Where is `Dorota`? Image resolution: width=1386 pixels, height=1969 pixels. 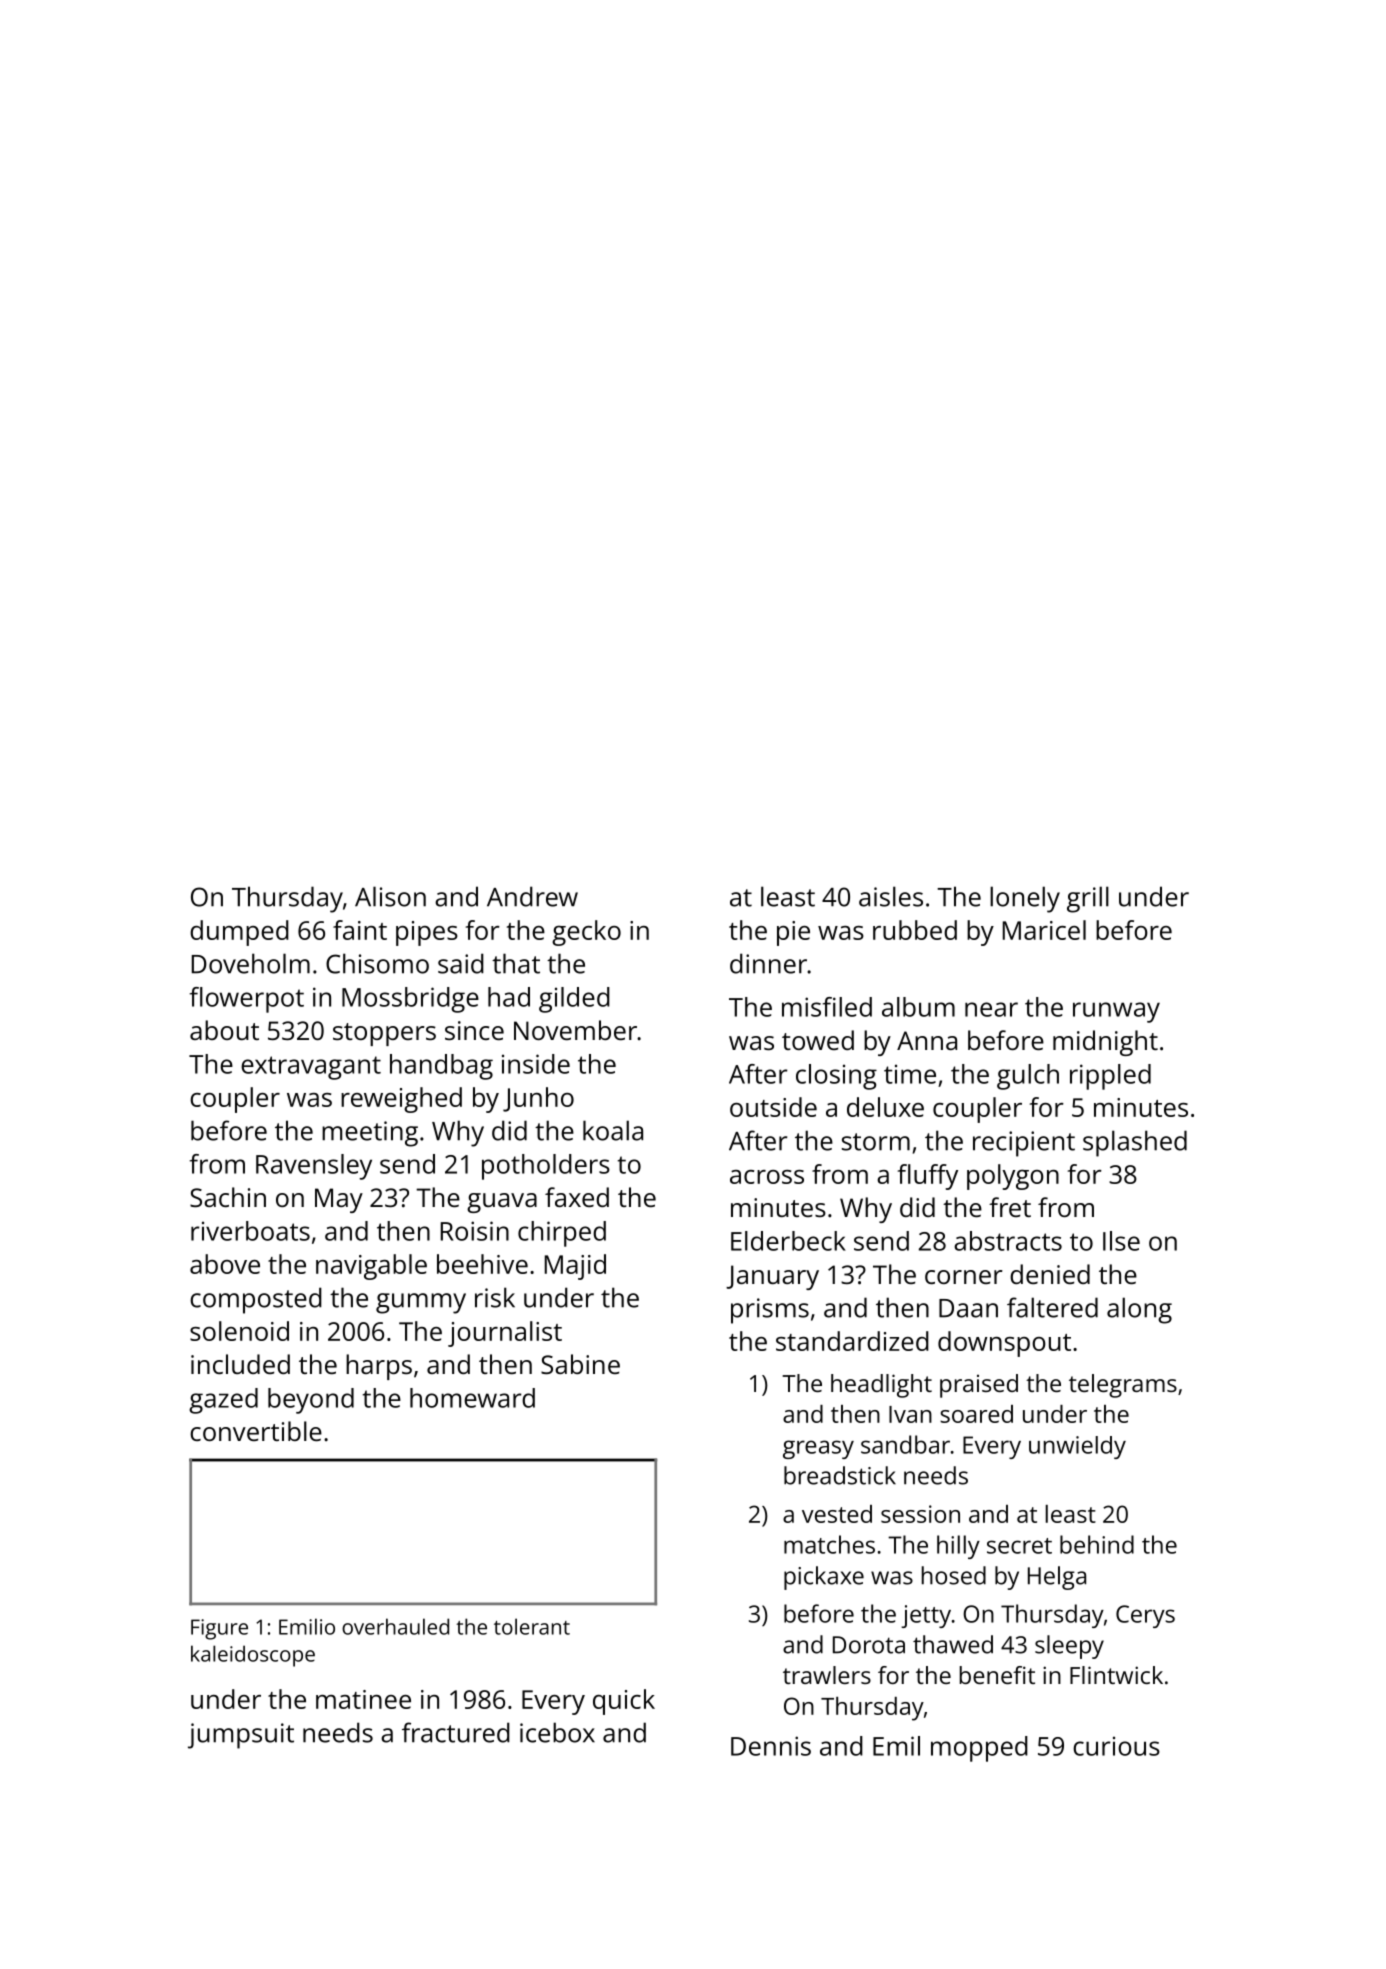 Dorota is located at coordinates (869, 1645).
